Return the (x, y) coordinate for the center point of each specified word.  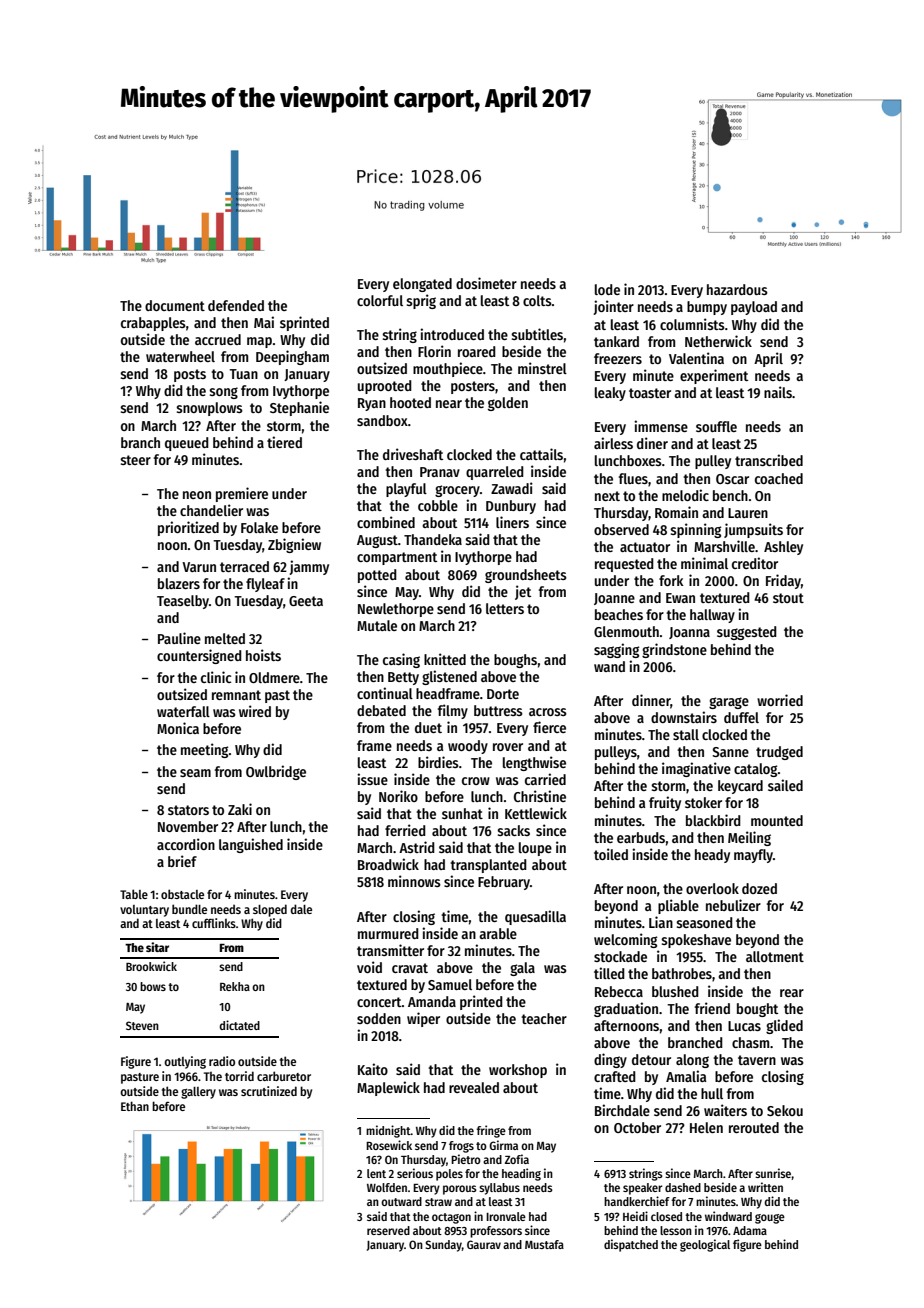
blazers (179, 583)
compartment (397, 558)
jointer (614, 307)
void (369, 967)
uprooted (385, 387)
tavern (757, 1060)
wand (609, 666)
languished (251, 845)
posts (190, 375)
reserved (388, 1230)
